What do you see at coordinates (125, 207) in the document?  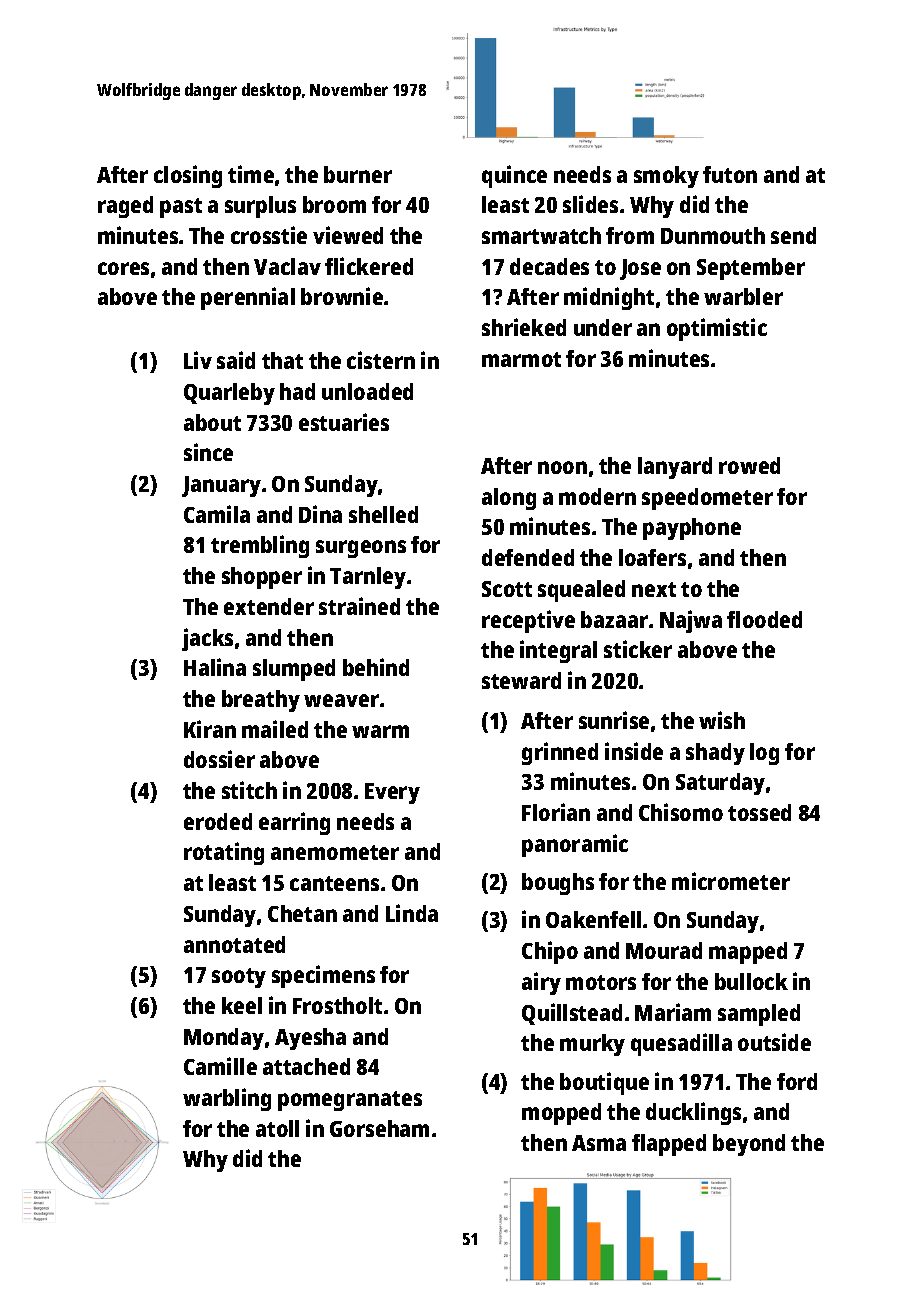 I see `raged` at bounding box center [125, 207].
